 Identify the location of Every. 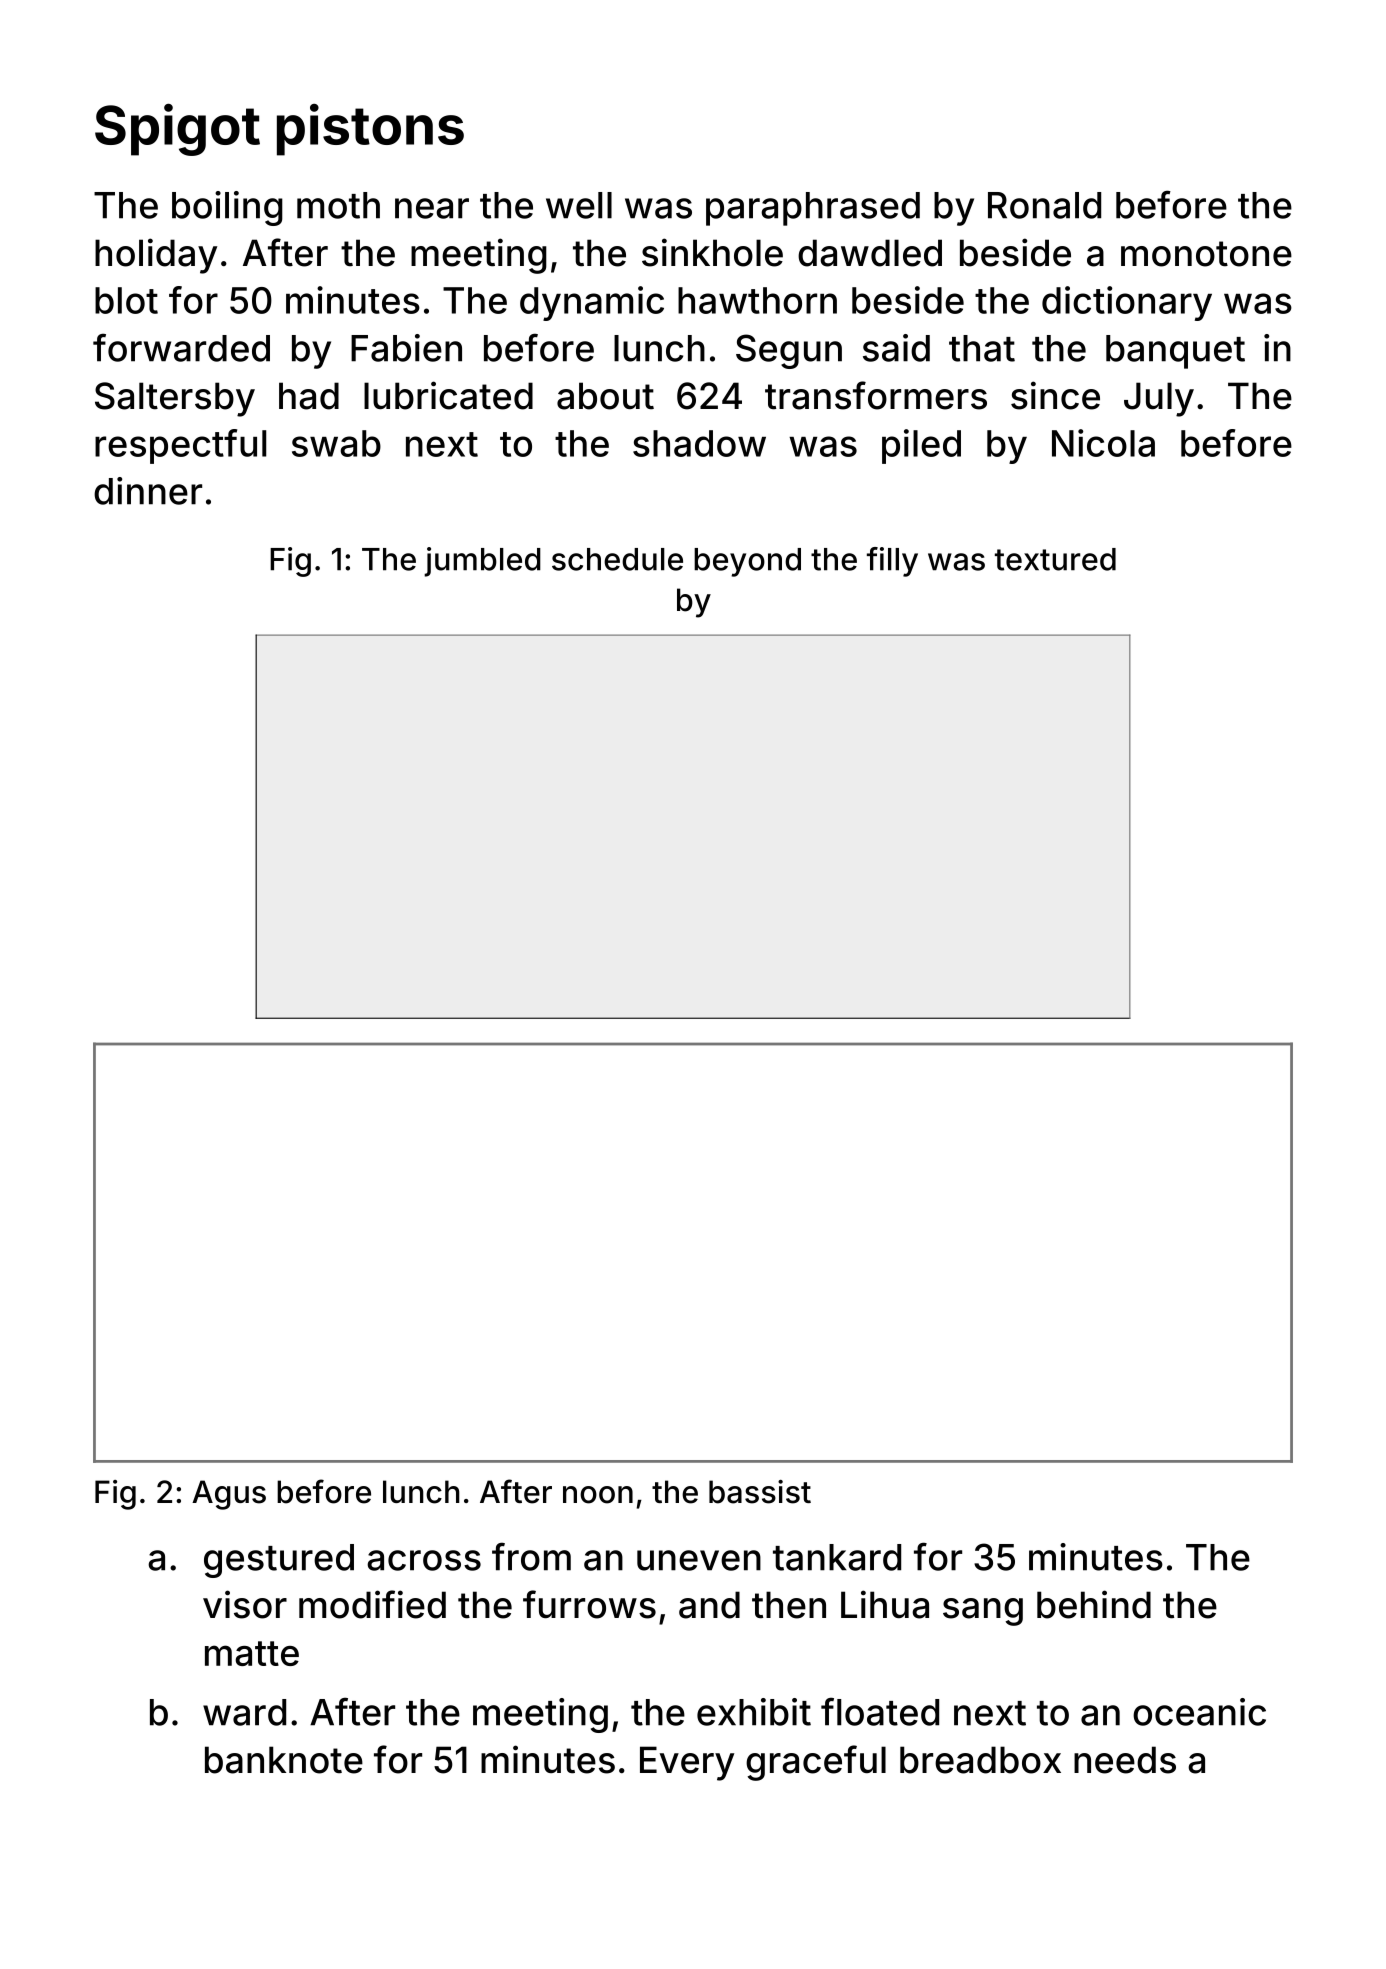
(687, 1763).
